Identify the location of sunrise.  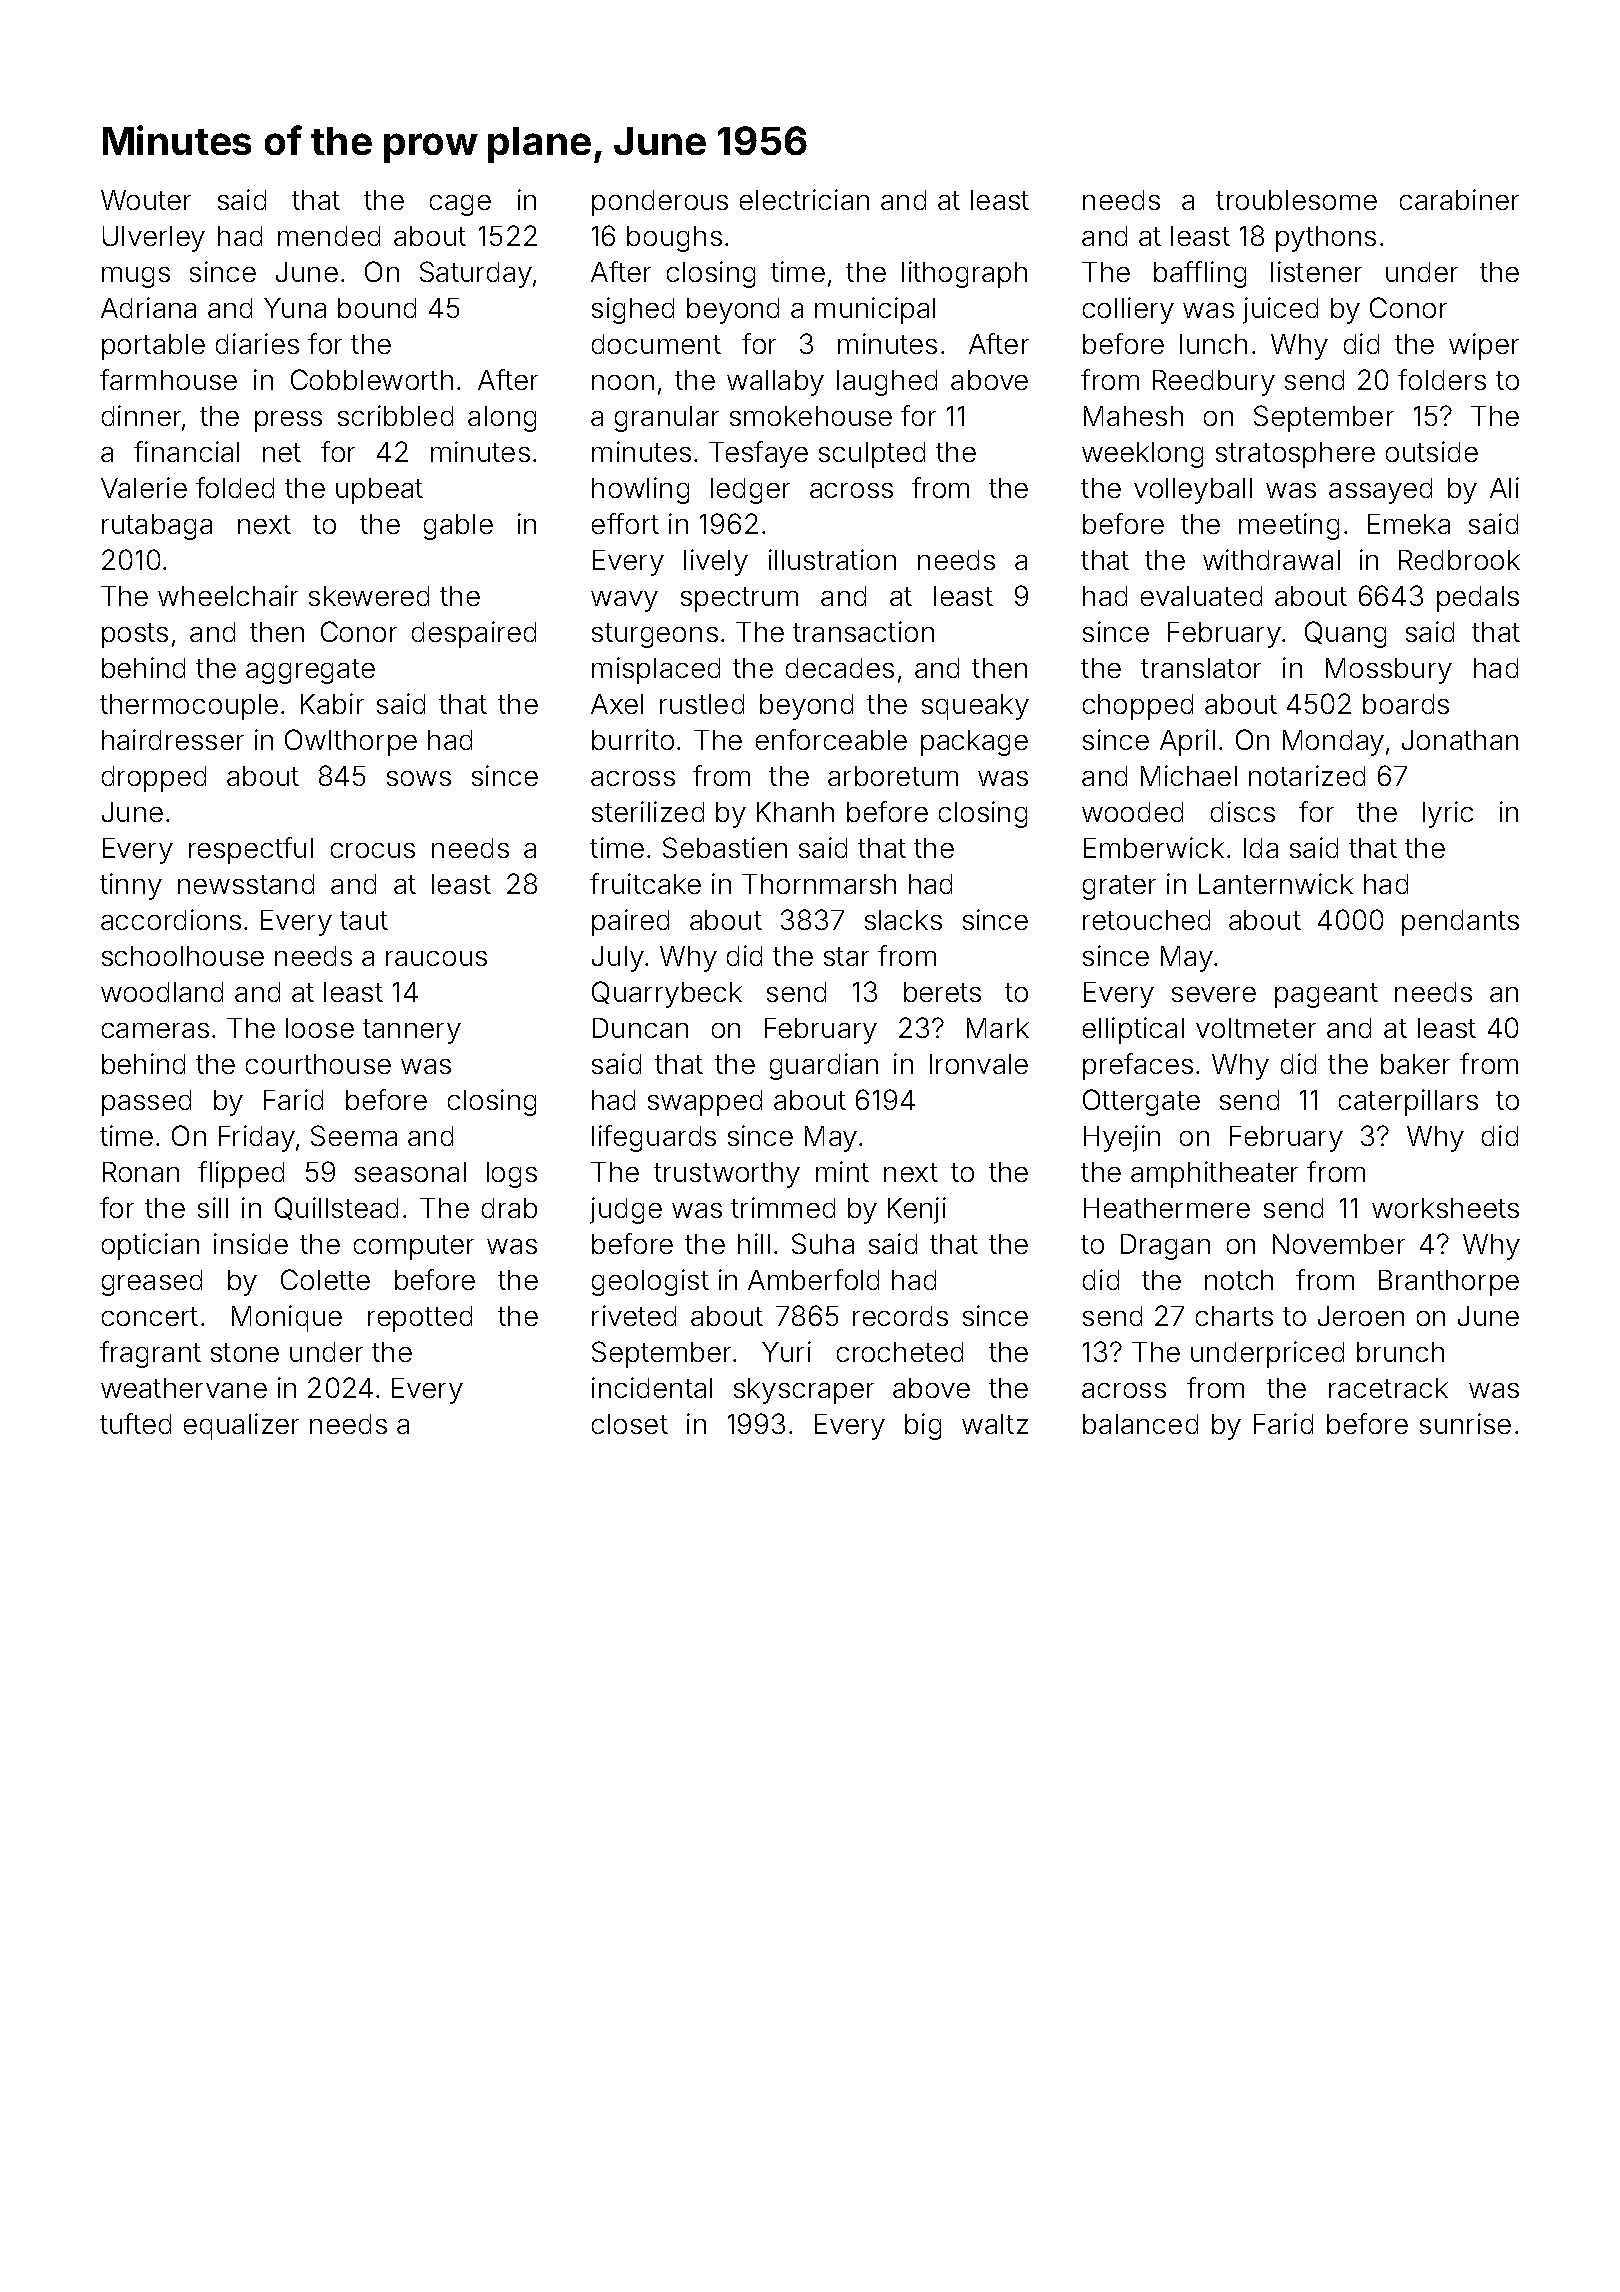
(1465, 1423).
